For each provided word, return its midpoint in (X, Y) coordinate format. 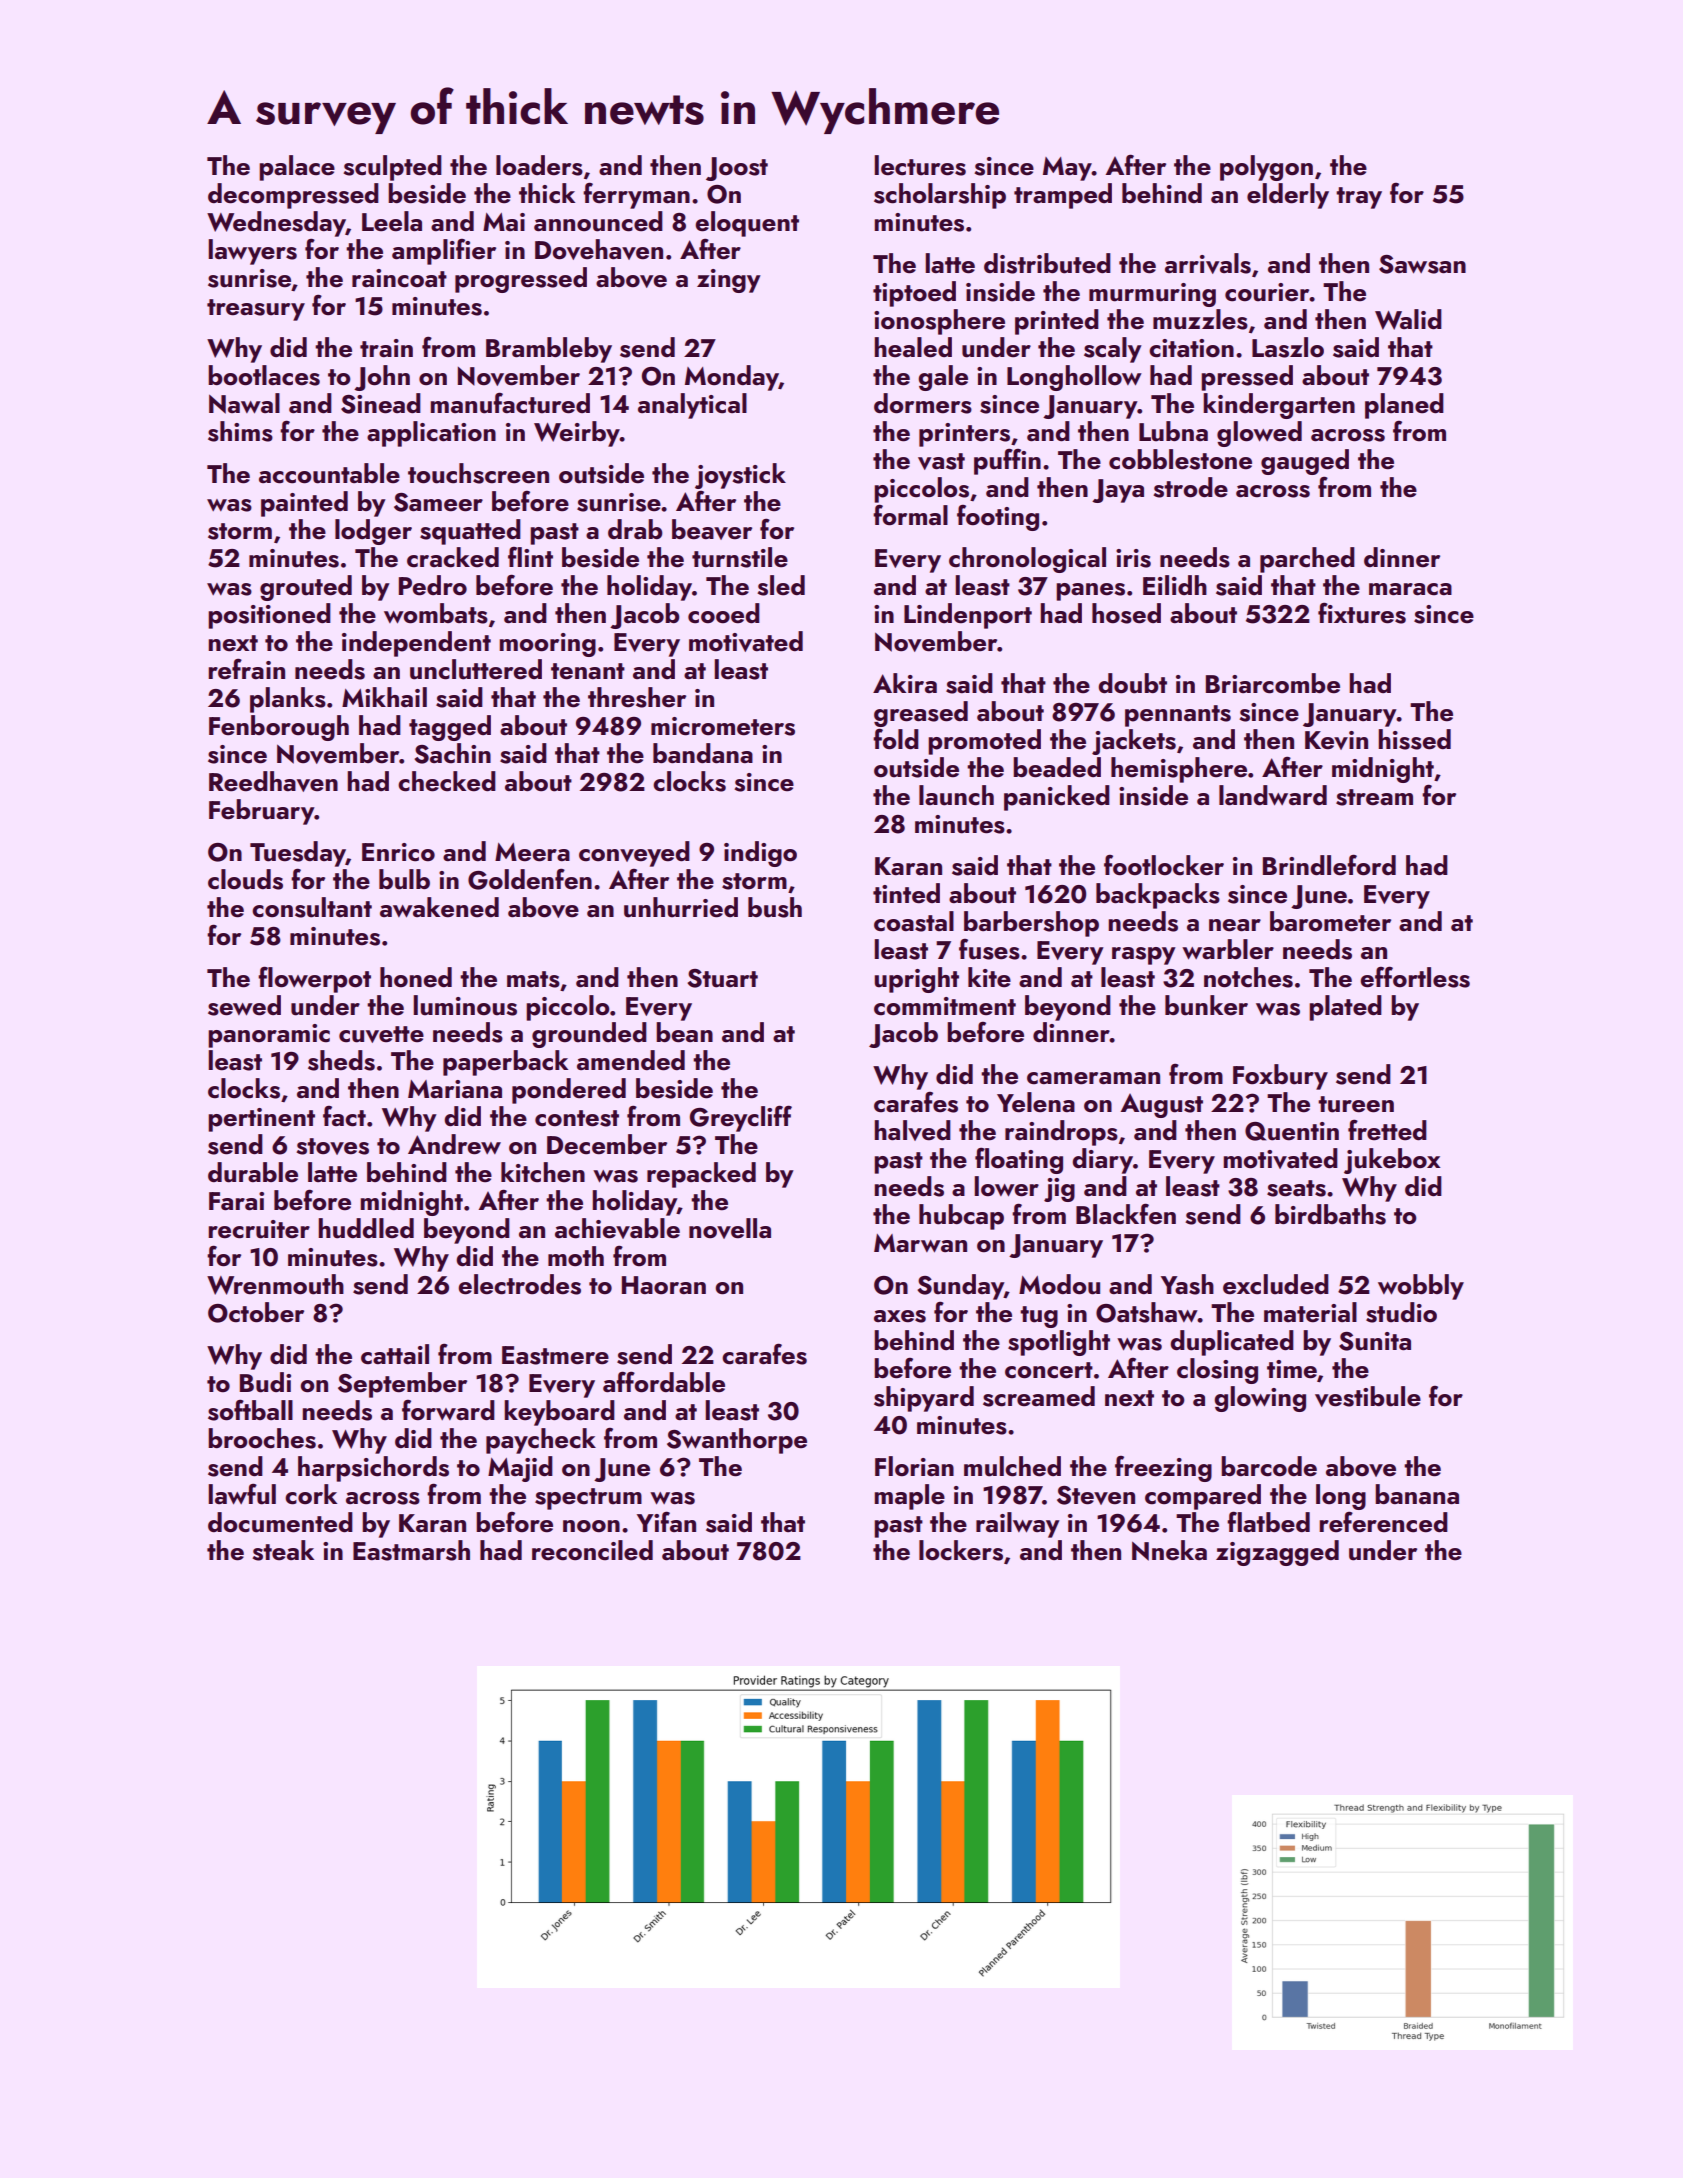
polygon (1266, 168)
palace (297, 168)
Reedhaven (273, 781)
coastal (914, 921)
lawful (242, 1494)
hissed (1414, 739)
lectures (920, 165)
